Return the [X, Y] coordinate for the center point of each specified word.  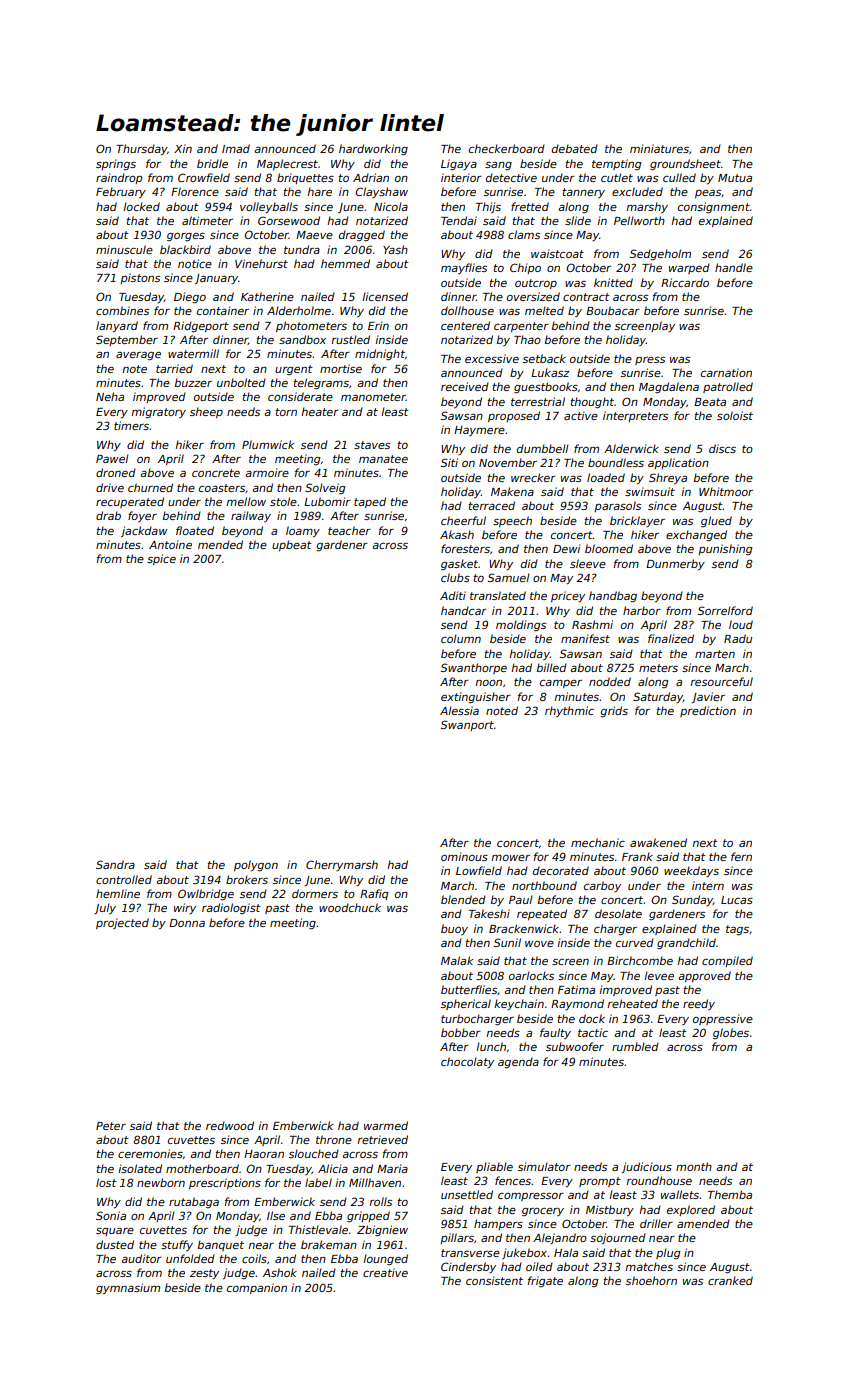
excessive [492, 358]
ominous [464, 856]
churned [150, 487]
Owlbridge [206, 895]
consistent [494, 1280]
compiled [727, 961]
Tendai [459, 220]
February [121, 192]
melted [544, 310]
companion [257, 1288]
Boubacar [613, 310]
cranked [730, 1280]
